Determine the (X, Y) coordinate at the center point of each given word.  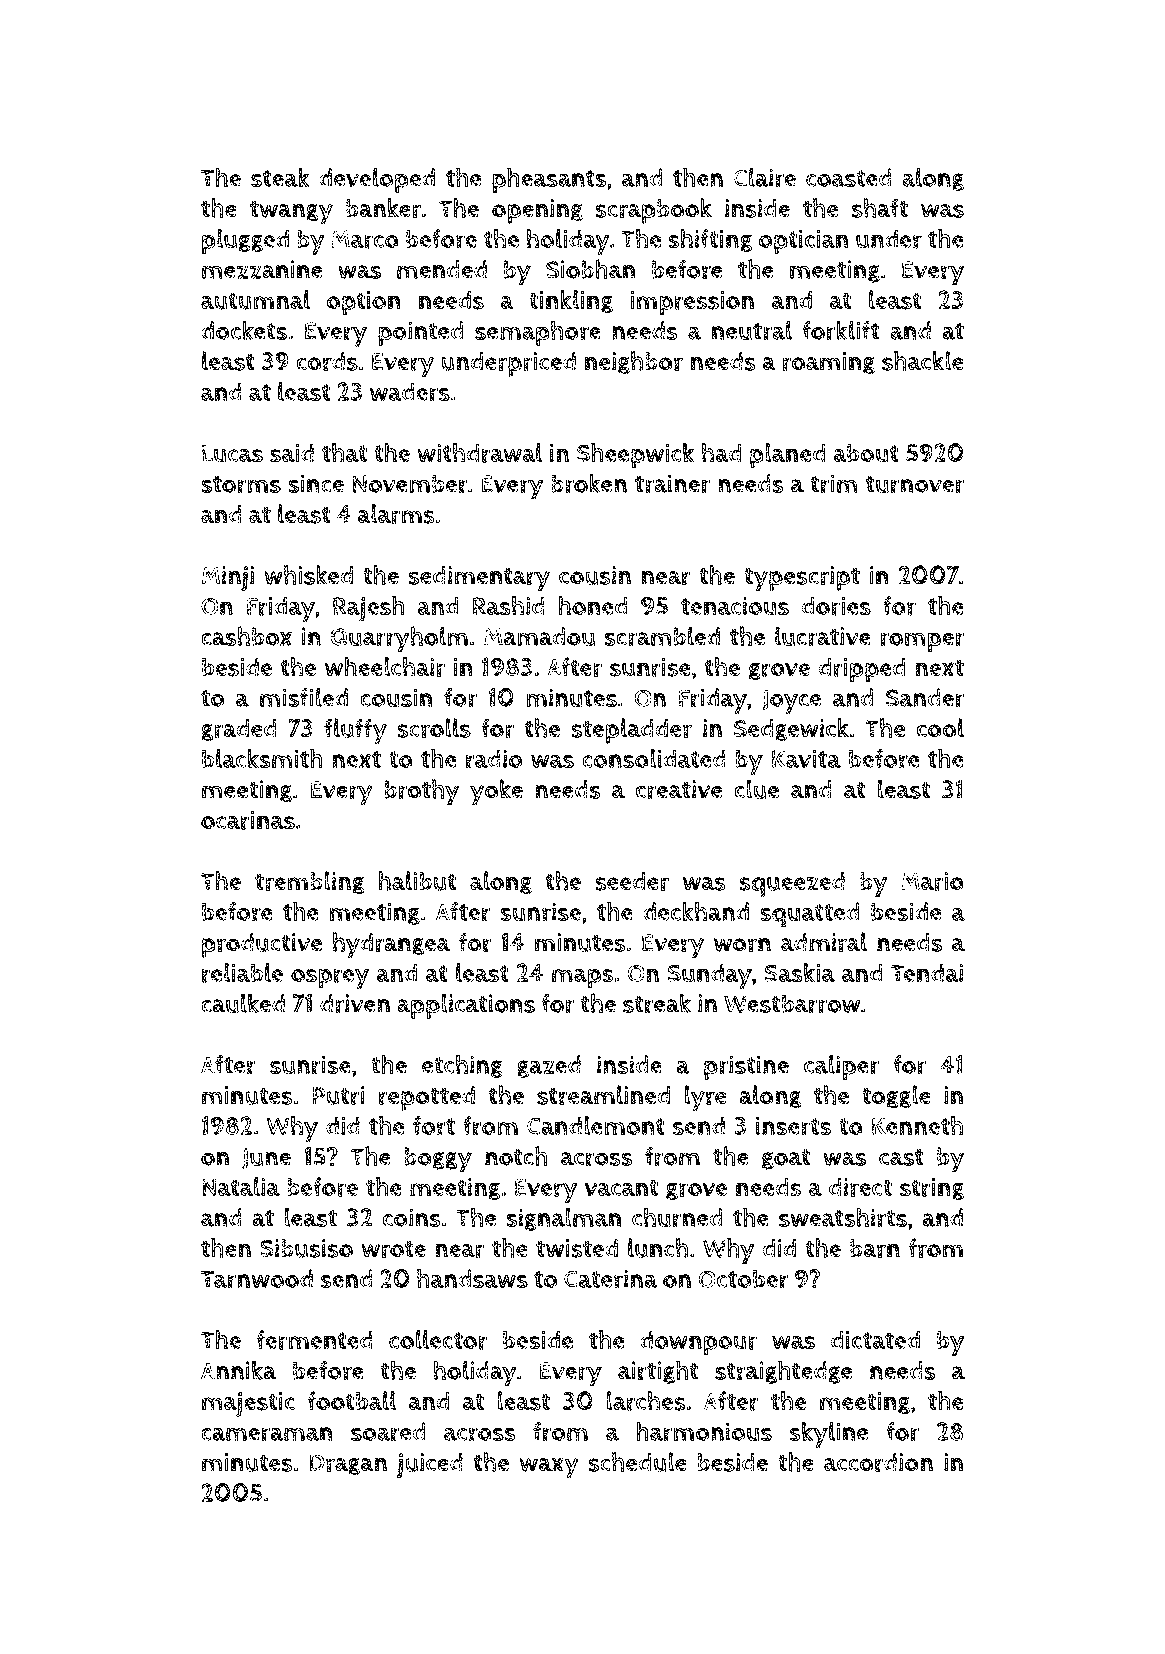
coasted (849, 177)
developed (377, 180)
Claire (764, 177)
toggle (896, 1097)
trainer (672, 484)
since (316, 483)
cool (940, 728)
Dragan (348, 1465)
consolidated (654, 759)
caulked (243, 1003)
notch (516, 1156)
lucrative (823, 636)
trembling (310, 883)
